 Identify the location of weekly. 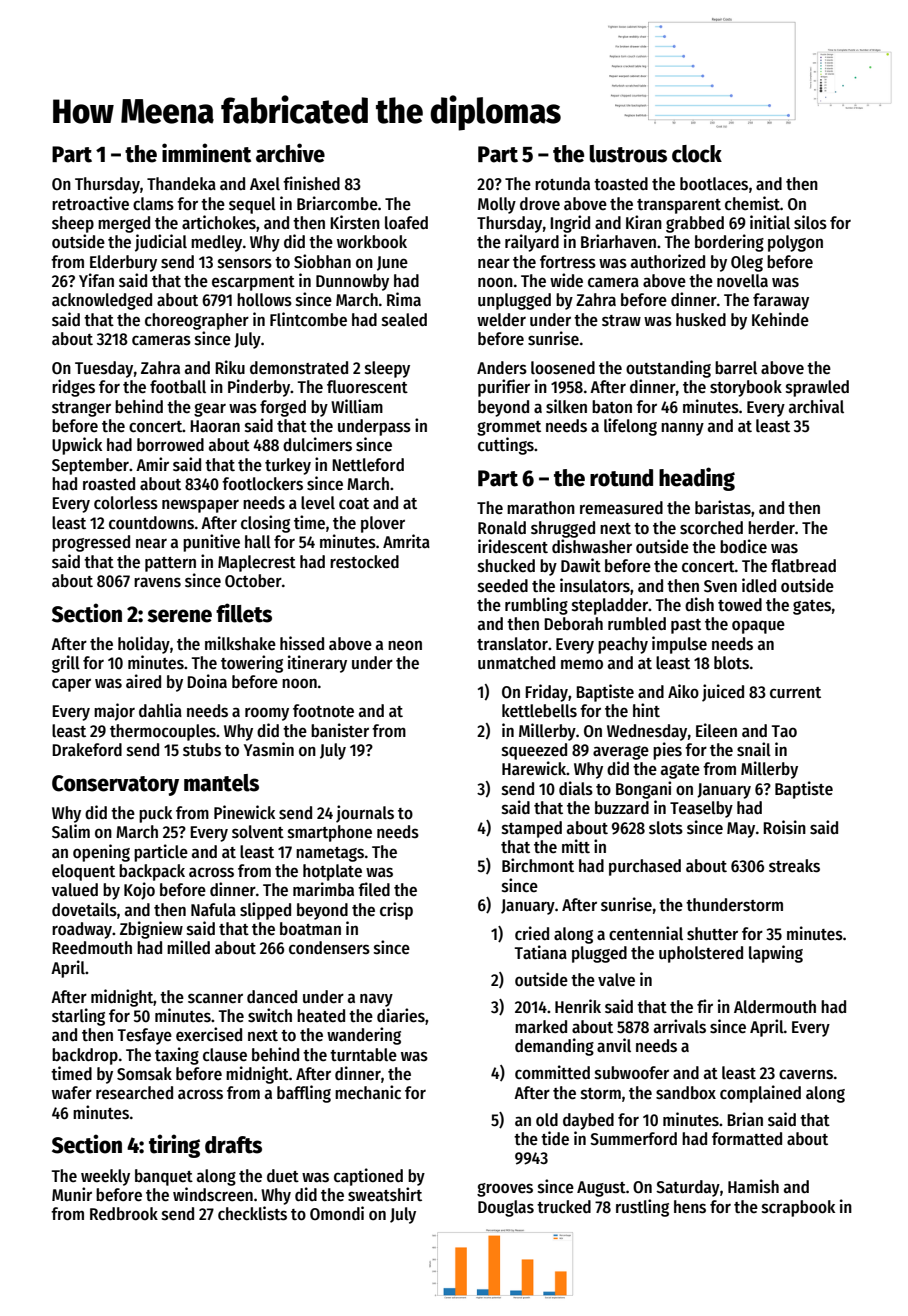
(105, 1177).
